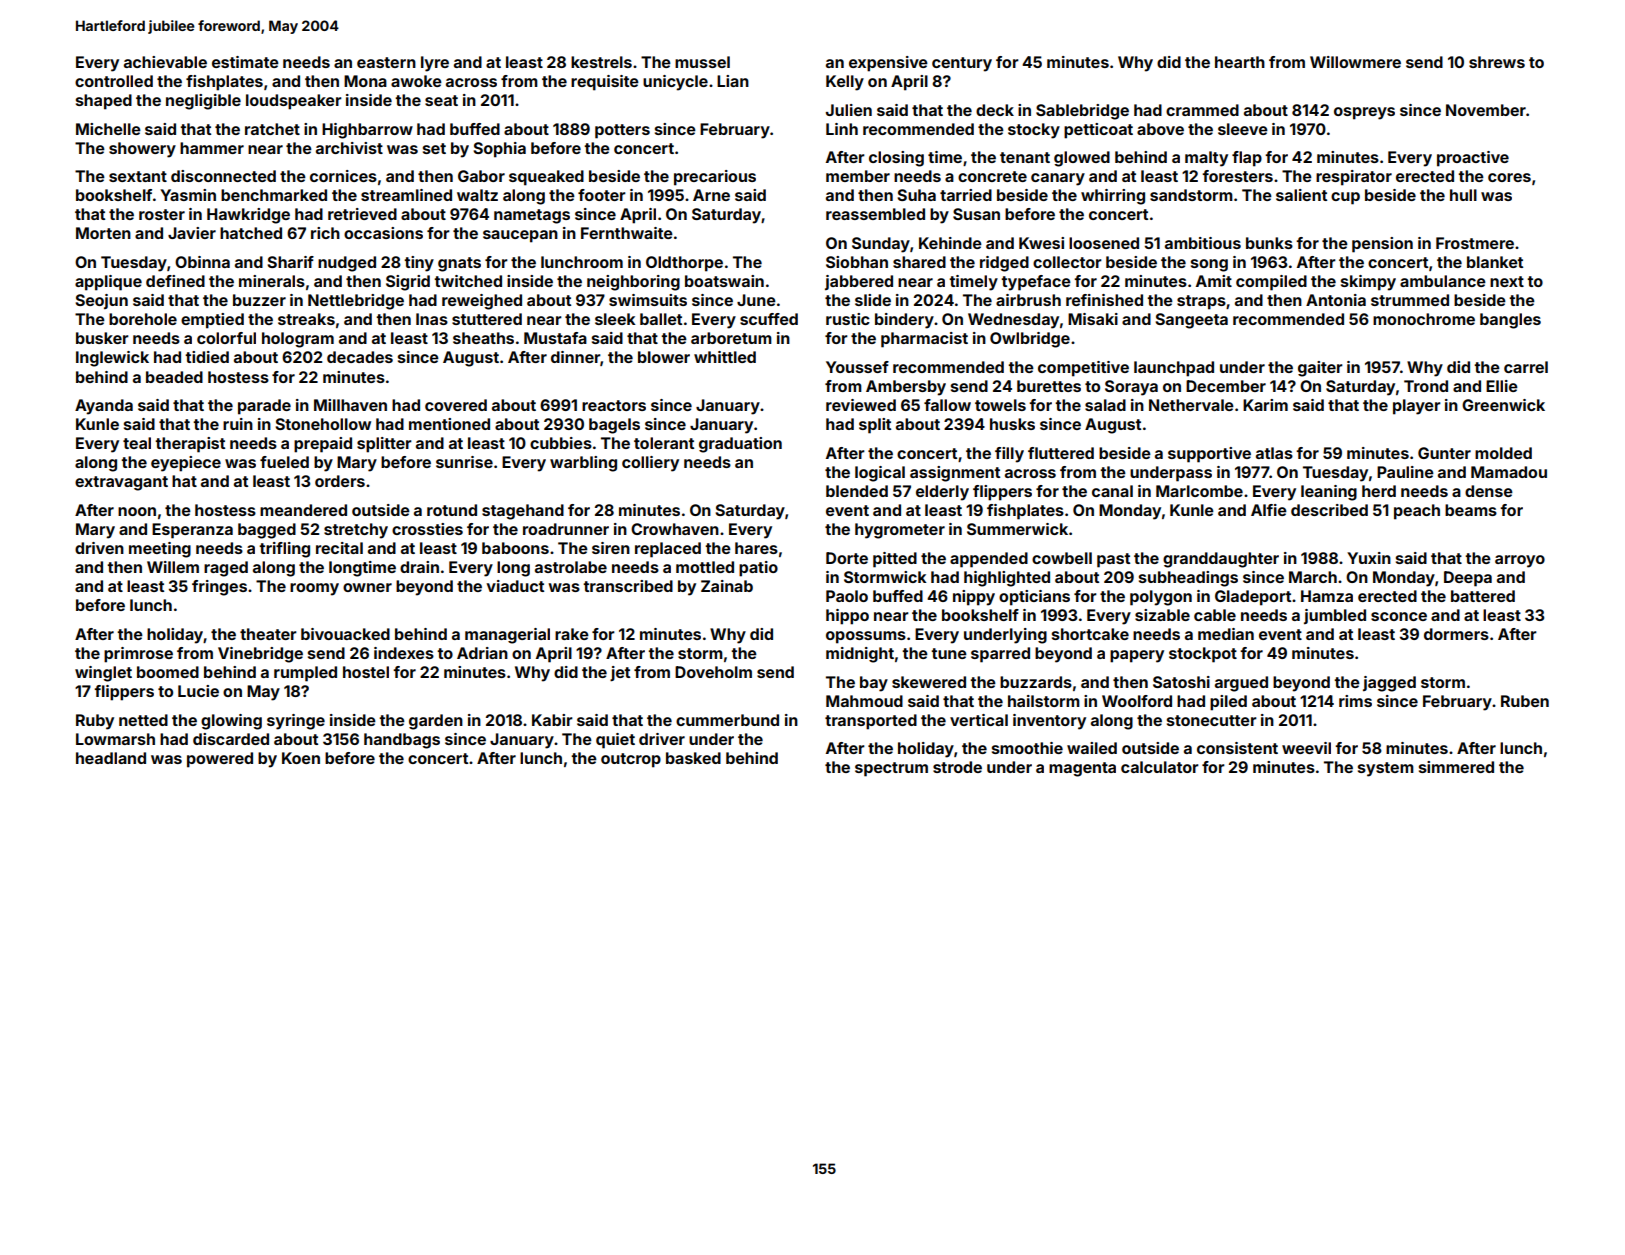 This screenshot has height=1255, width=1625. What do you see at coordinates (165, 62) in the screenshot?
I see `achievable` at bounding box center [165, 62].
